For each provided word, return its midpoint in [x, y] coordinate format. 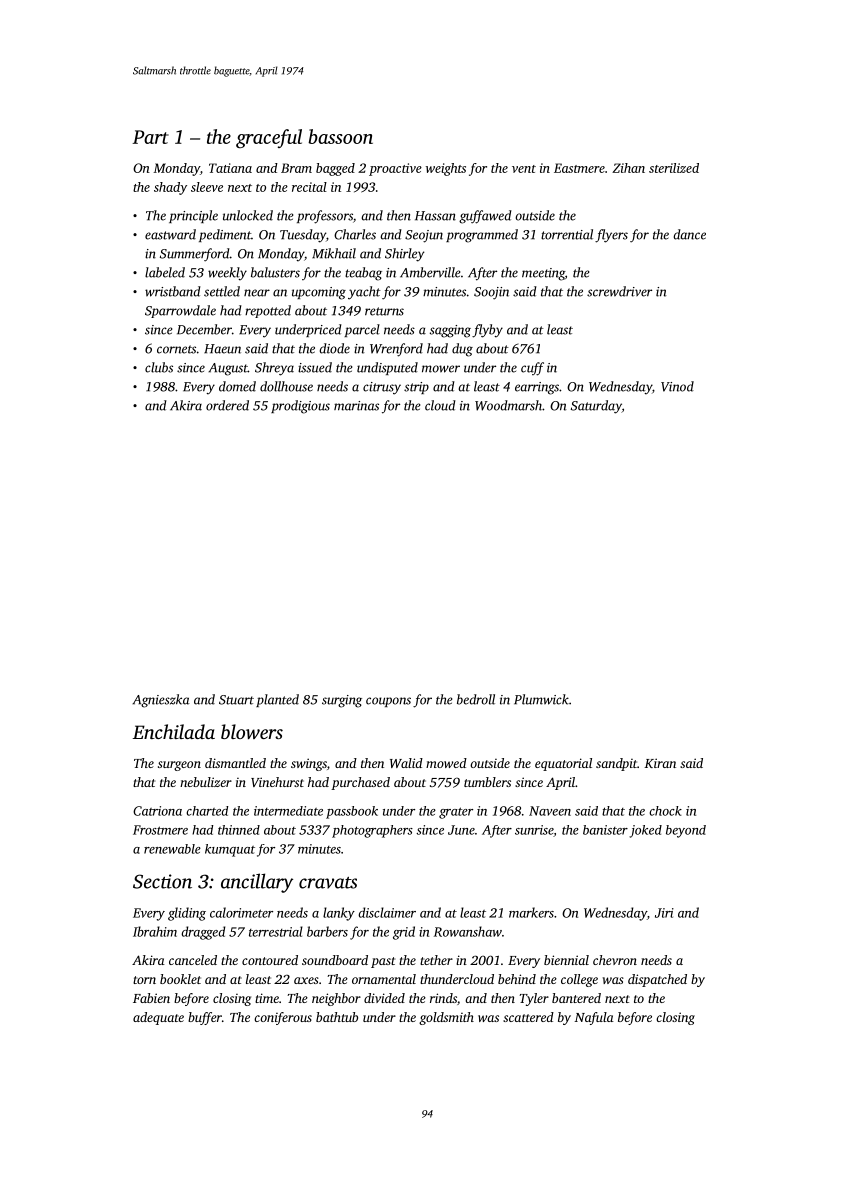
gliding [187, 914]
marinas [356, 406]
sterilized [674, 168]
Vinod [677, 386]
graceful [269, 138]
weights [446, 169]
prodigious [300, 407]
